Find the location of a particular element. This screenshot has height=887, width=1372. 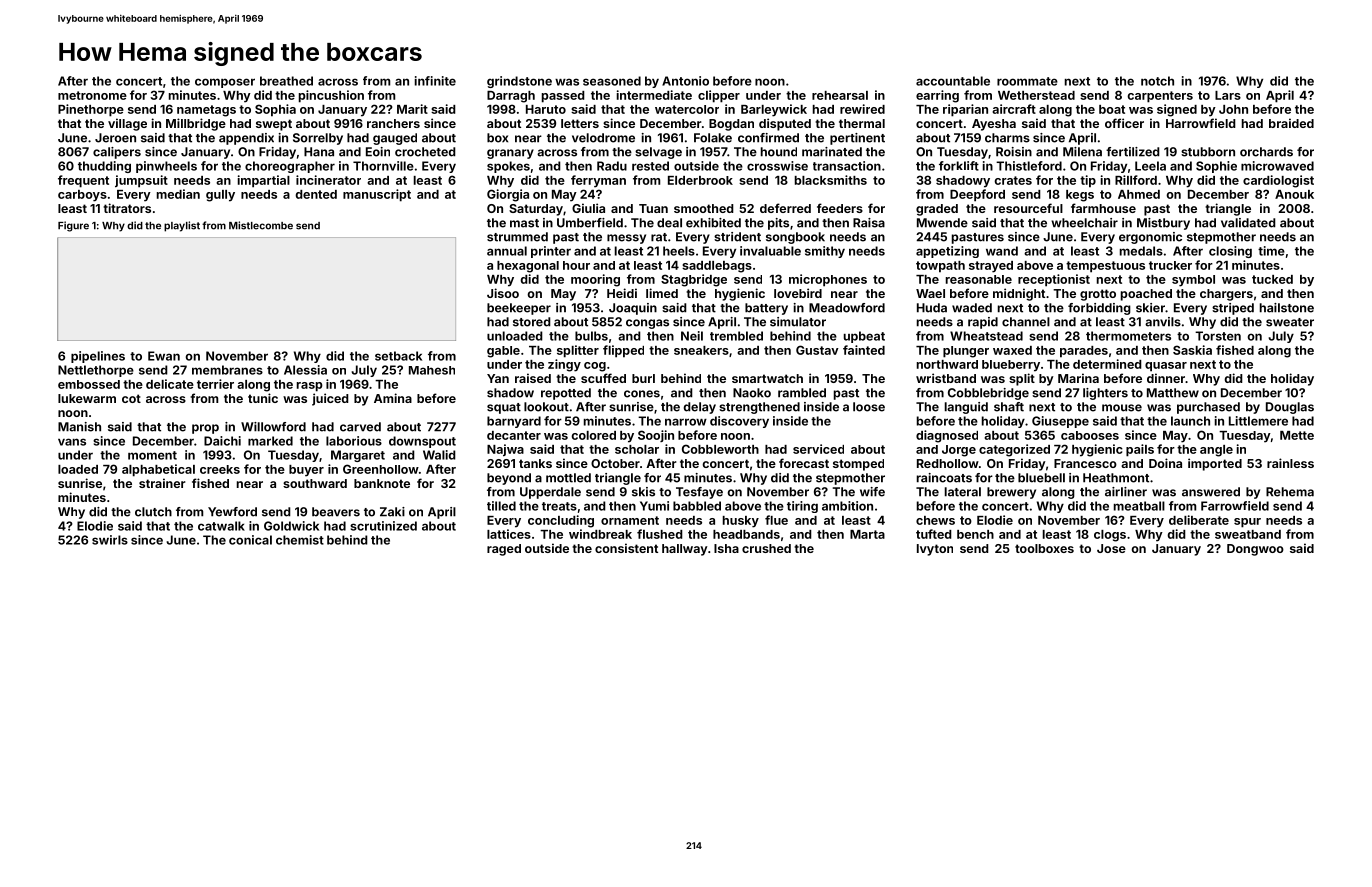

accountable is located at coordinates (953, 81).
